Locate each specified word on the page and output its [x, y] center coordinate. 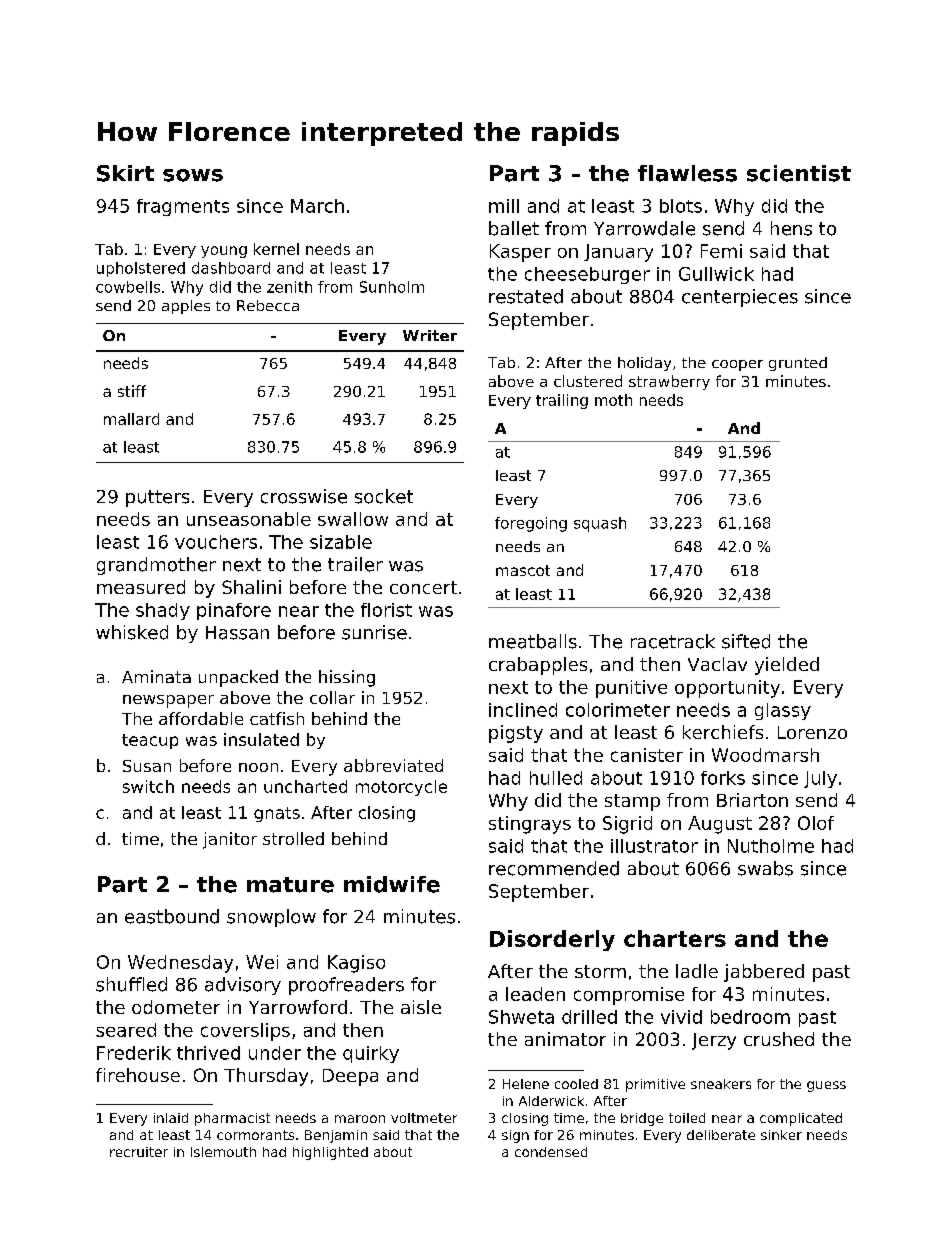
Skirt [125, 173]
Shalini [251, 587]
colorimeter [618, 710]
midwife [392, 884]
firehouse [138, 1075]
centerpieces [740, 298]
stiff [132, 391]
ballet [514, 228]
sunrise [374, 632]
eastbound [172, 916]
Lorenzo [812, 732]
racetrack [673, 641]
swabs [765, 868]
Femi [721, 251]
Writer [430, 335]
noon [258, 767]
